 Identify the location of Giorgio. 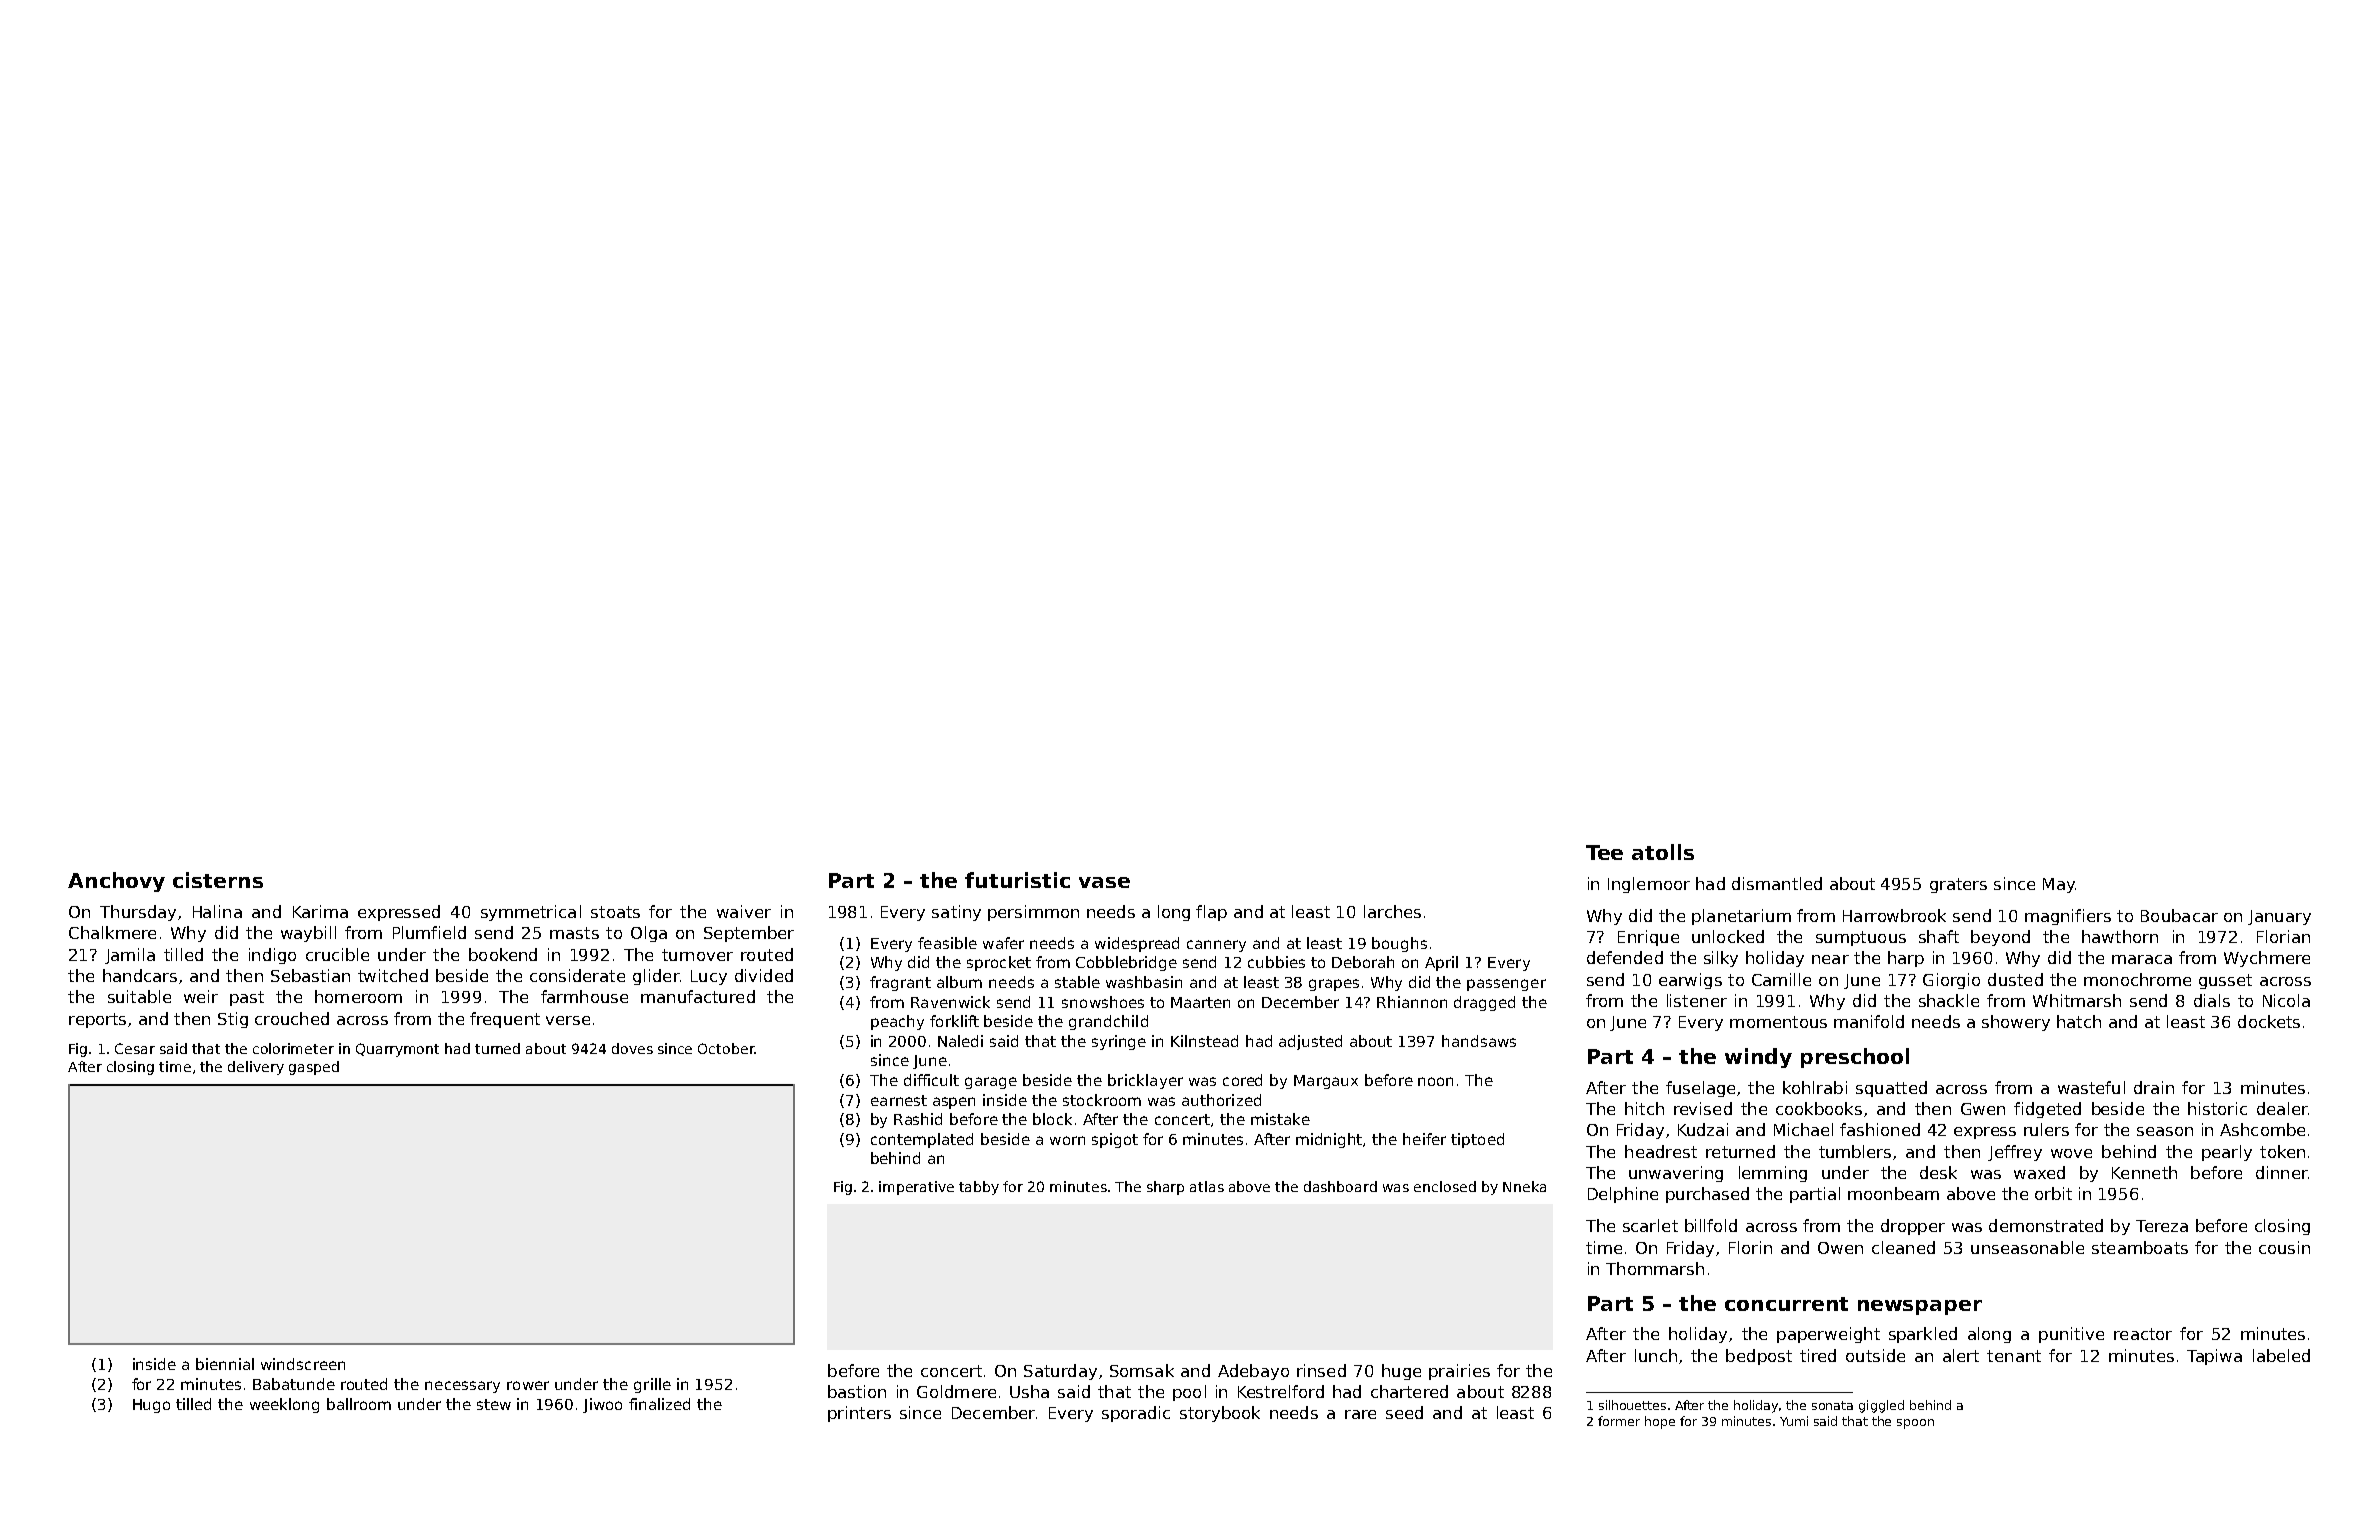
(1951, 981).
